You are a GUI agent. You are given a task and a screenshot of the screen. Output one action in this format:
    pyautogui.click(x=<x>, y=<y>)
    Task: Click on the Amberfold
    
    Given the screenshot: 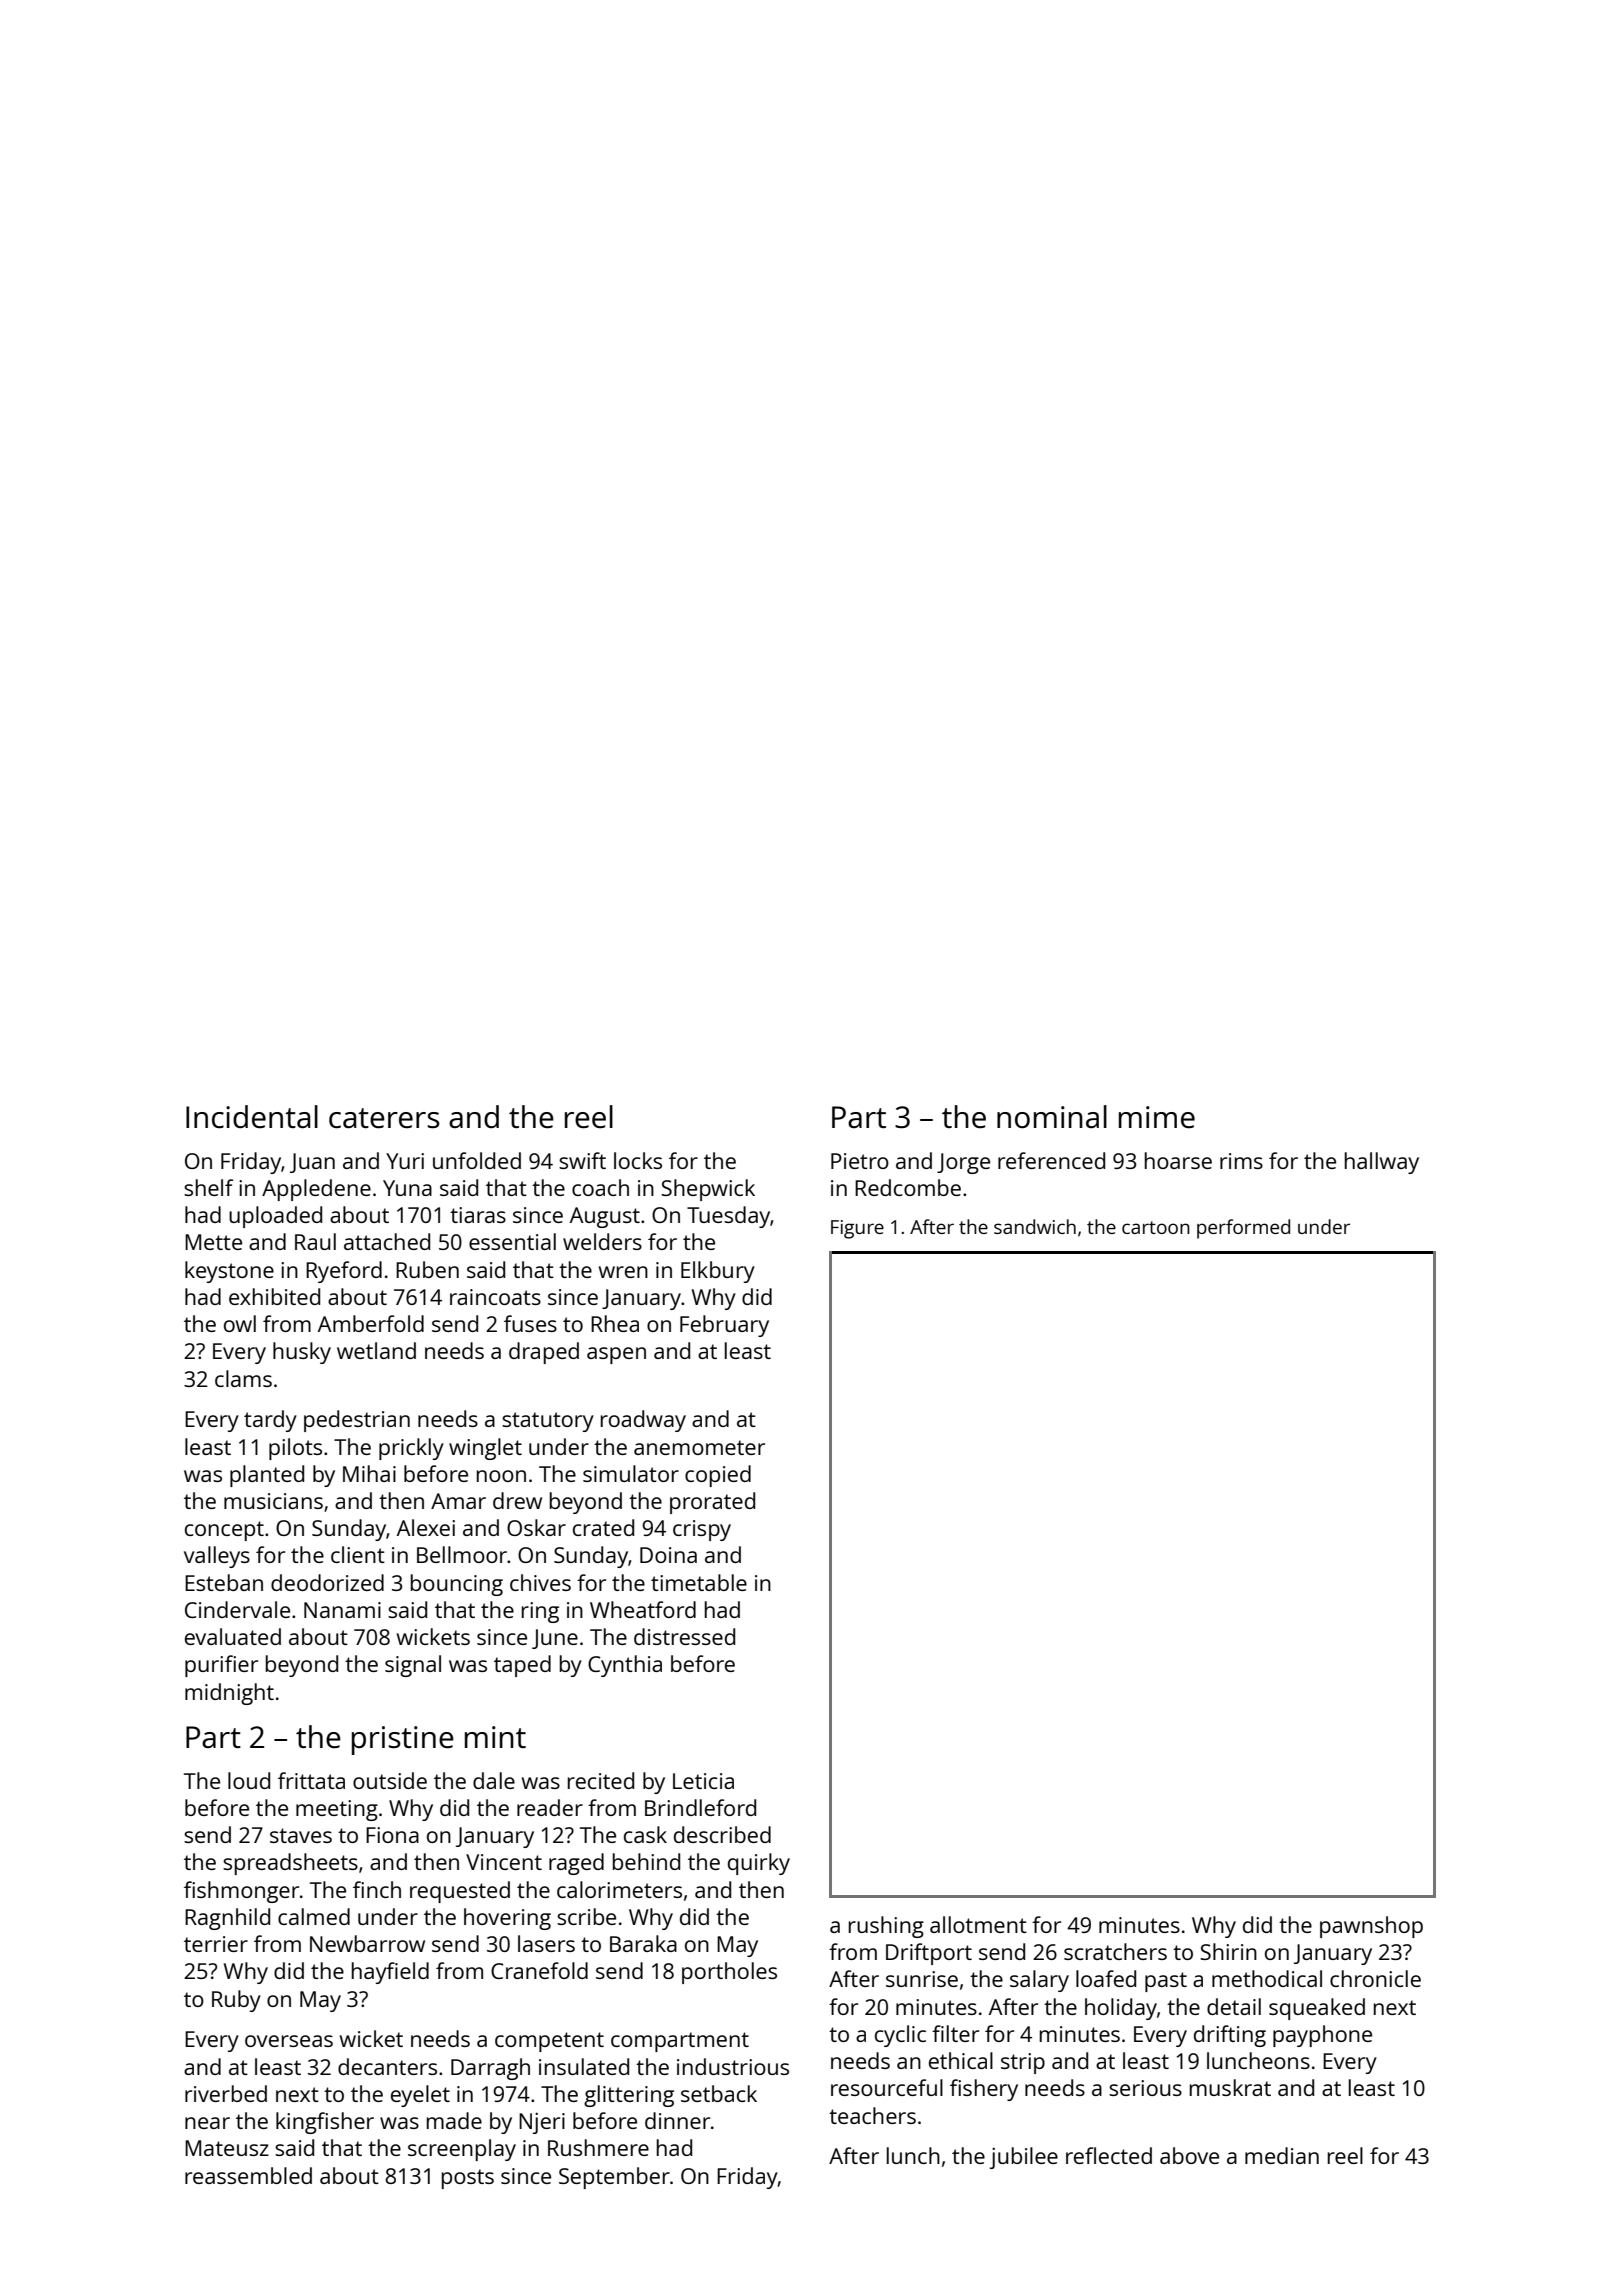 What is the action you would take?
    pyautogui.click(x=371, y=1323)
